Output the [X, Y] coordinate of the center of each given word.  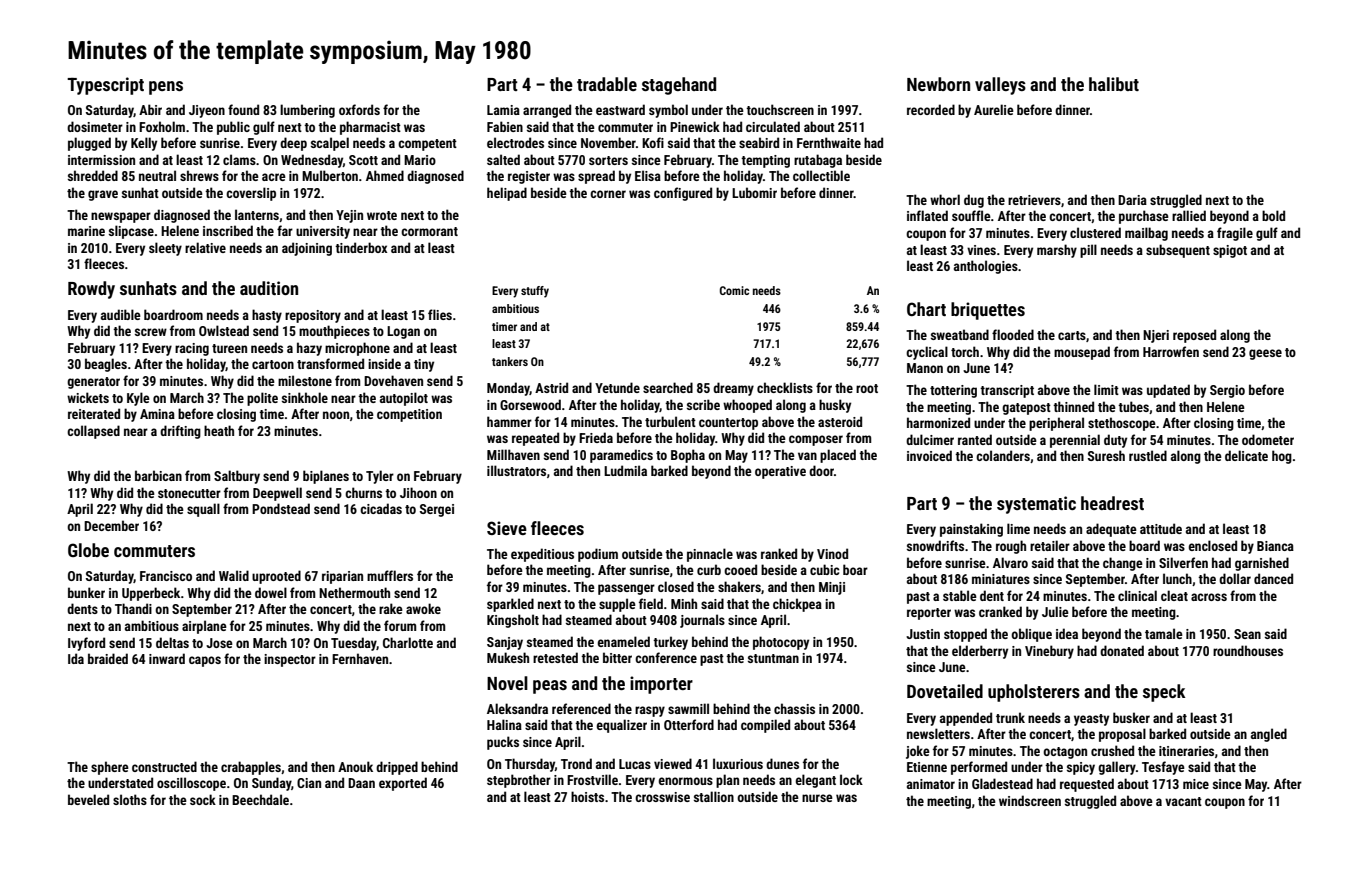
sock [203, 799]
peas [550, 687]
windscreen [1030, 800]
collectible [821, 175]
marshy [1057, 251]
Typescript [105, 86]
